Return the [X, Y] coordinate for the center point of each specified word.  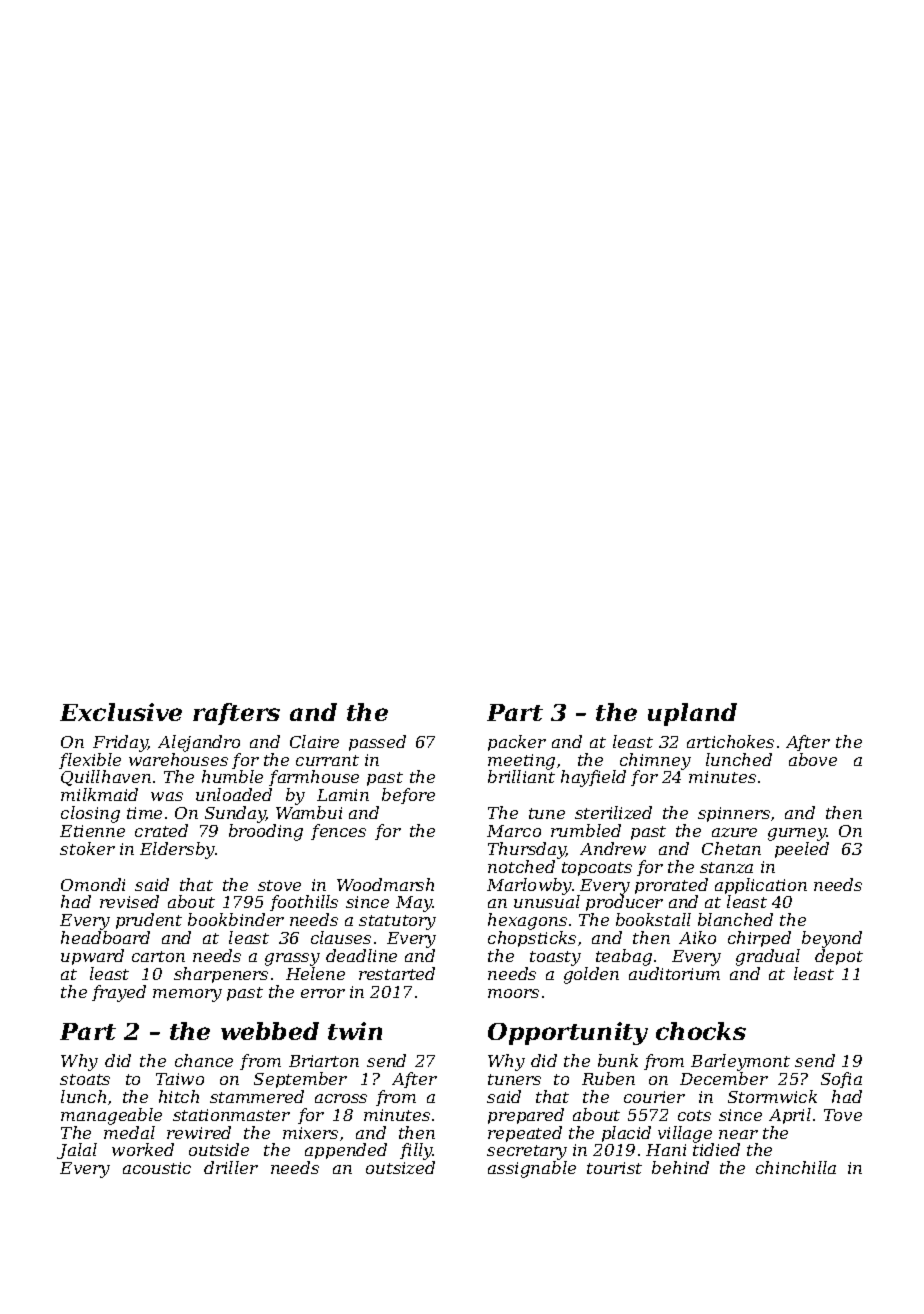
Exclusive [121, 712]
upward [92, 957]
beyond [832, 939]
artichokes [730, 741]
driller [231, 1167]
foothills [304, 903]
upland [692, 714]
